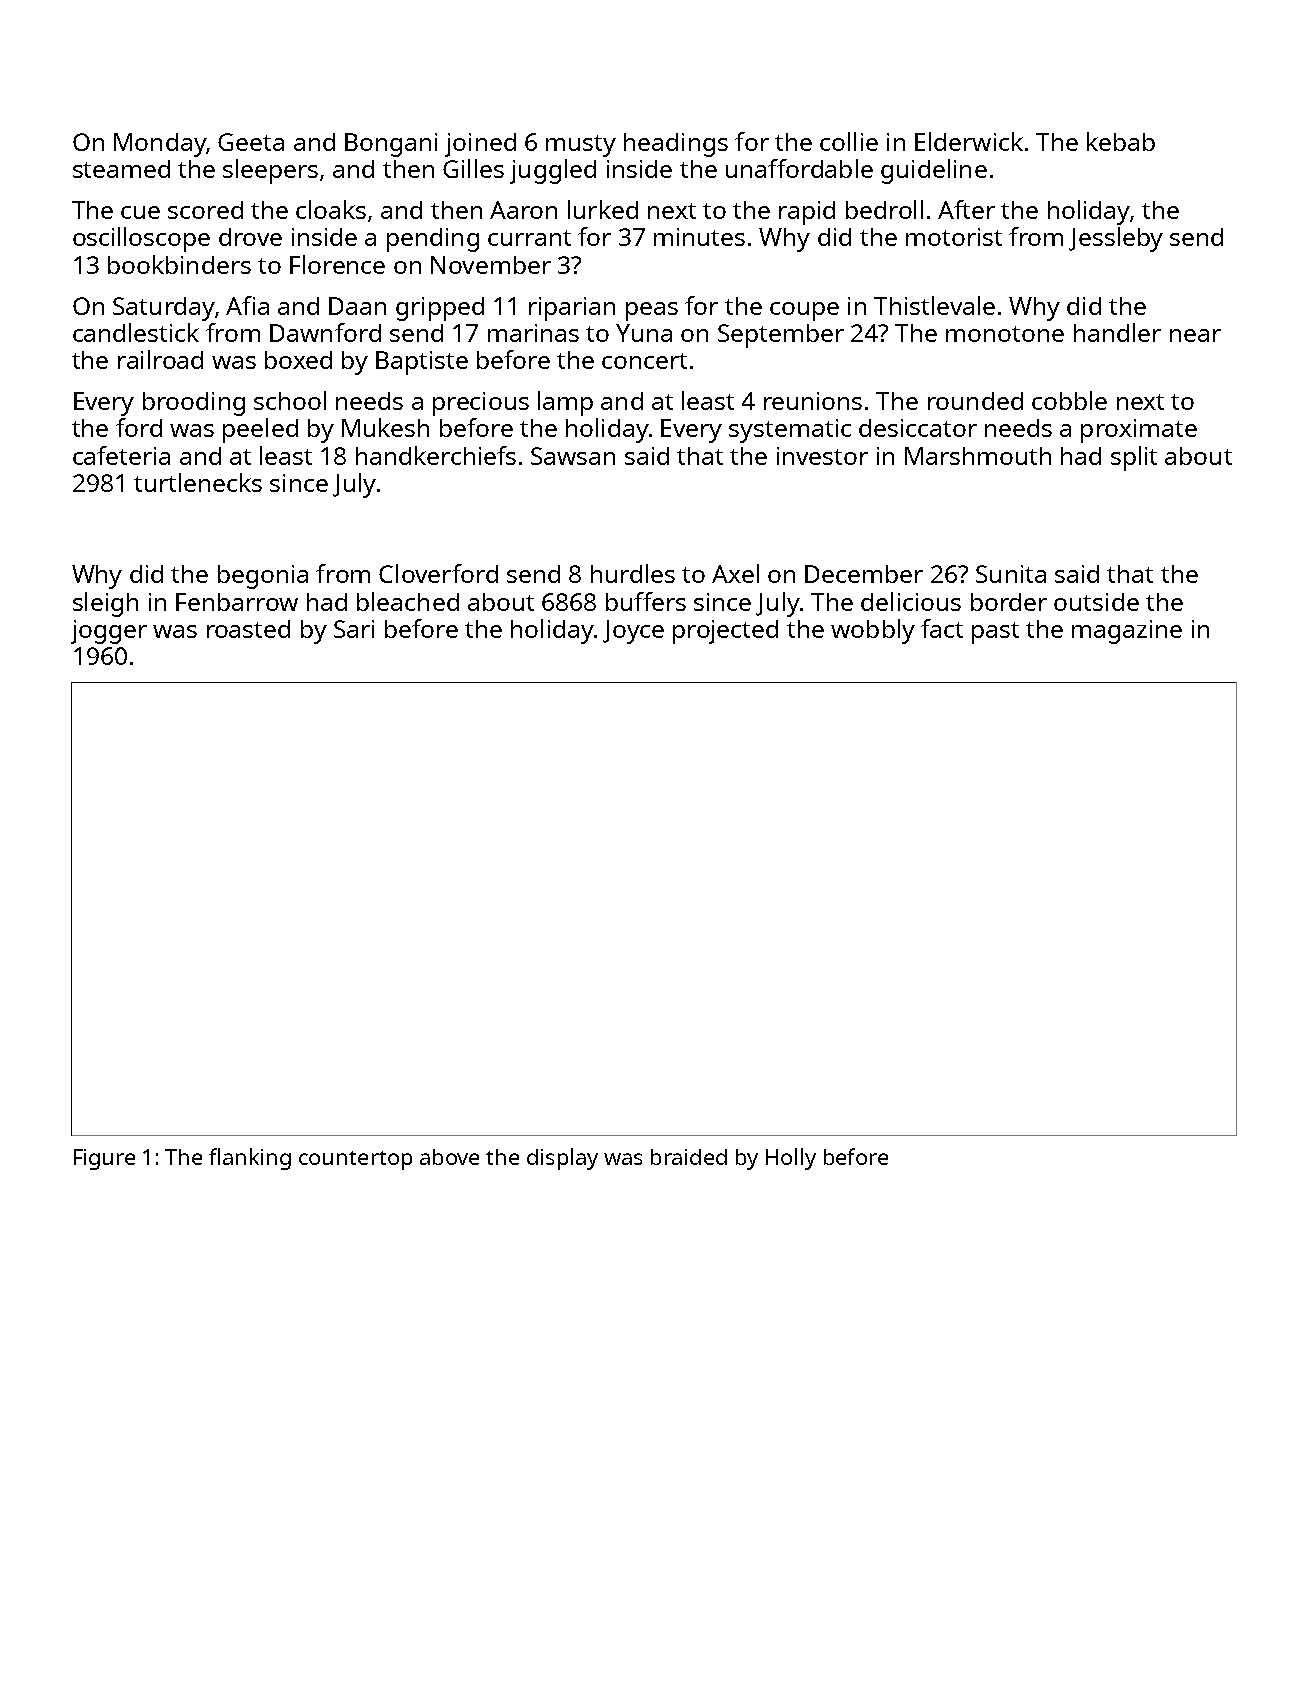  I want to click on hurdles, so click(633, 573).
